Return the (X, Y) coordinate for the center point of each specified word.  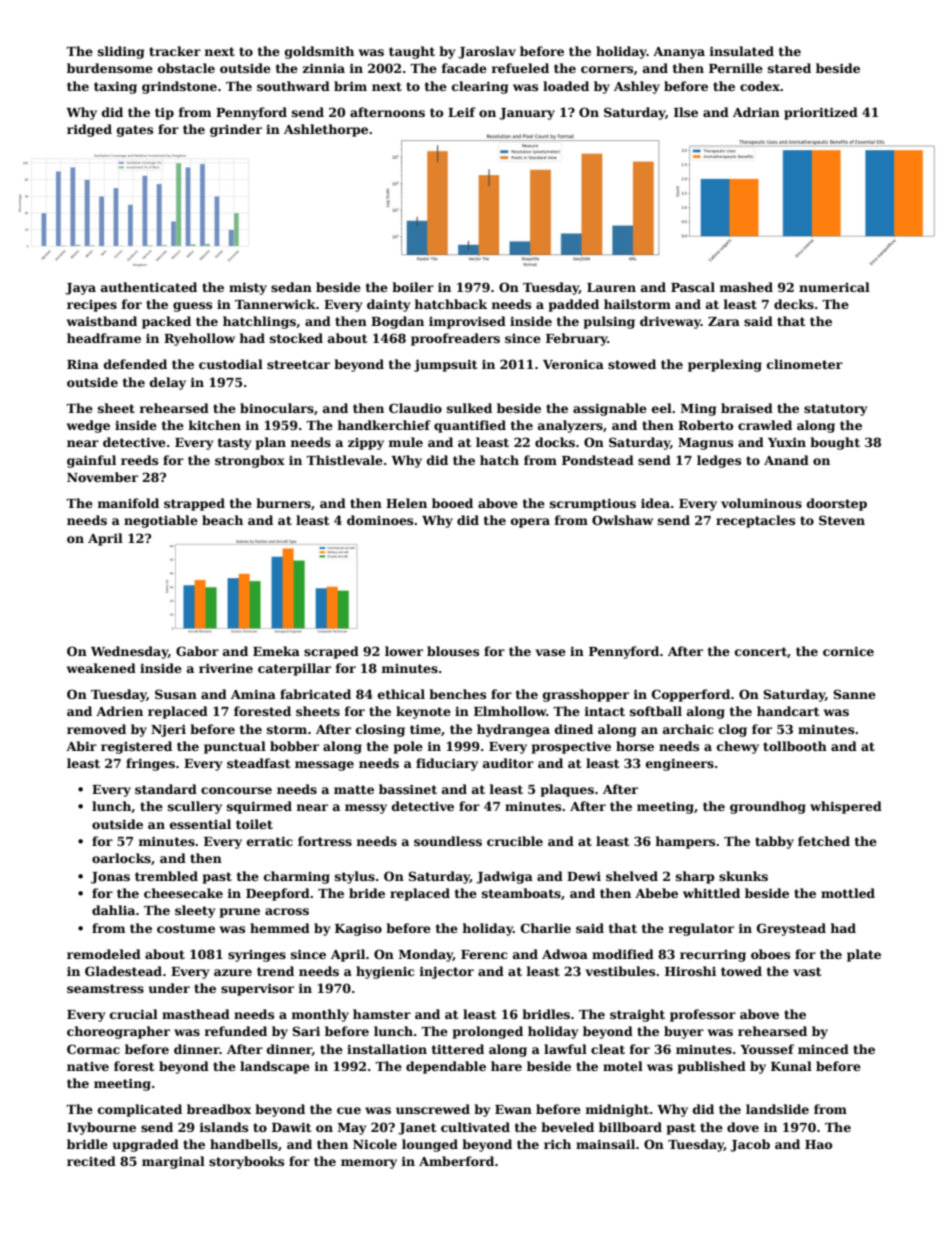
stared (789, 68)
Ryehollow (199, 339)
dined (574, 729)
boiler (413, 287)
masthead (196, 1014)
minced (823, 1049)
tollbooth (795, 746)
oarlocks (121, 858)
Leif (462, 112)
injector (446, 972)
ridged (89, 130)
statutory (836, 410)
